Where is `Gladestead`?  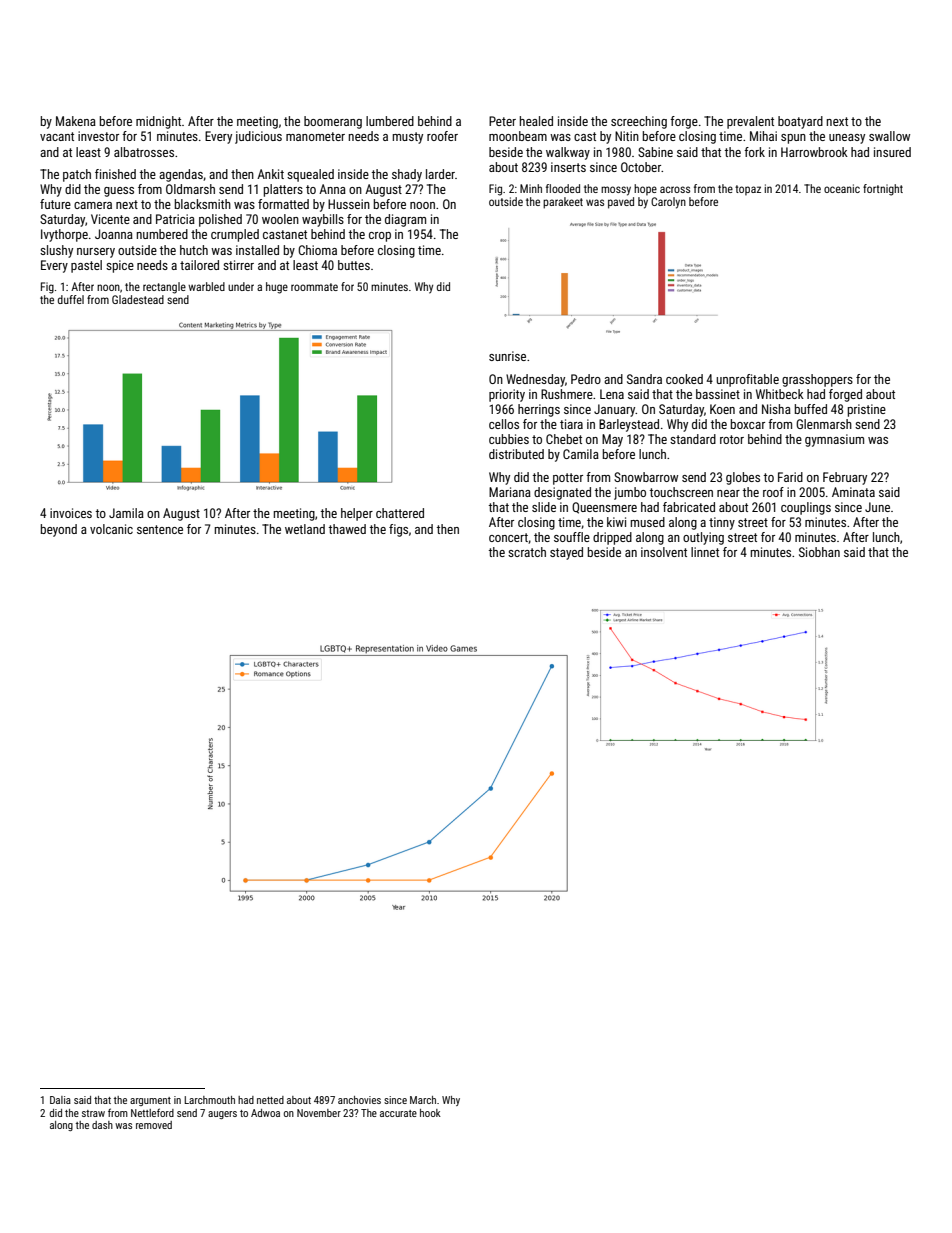
Gladestead is located at coordinates (138, 299).
